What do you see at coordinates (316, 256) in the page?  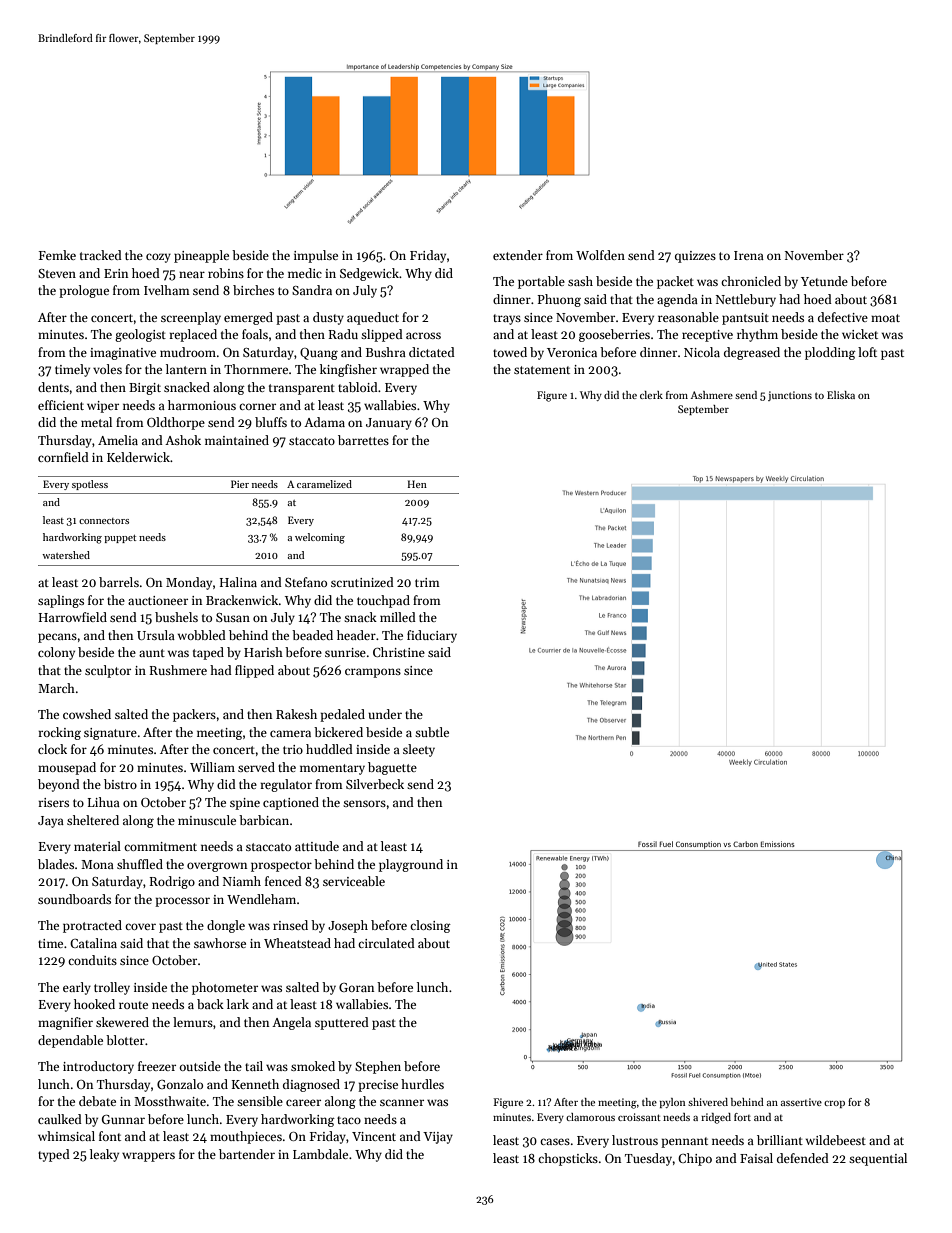 I see `impulse` at bounding box center [316, 256].
